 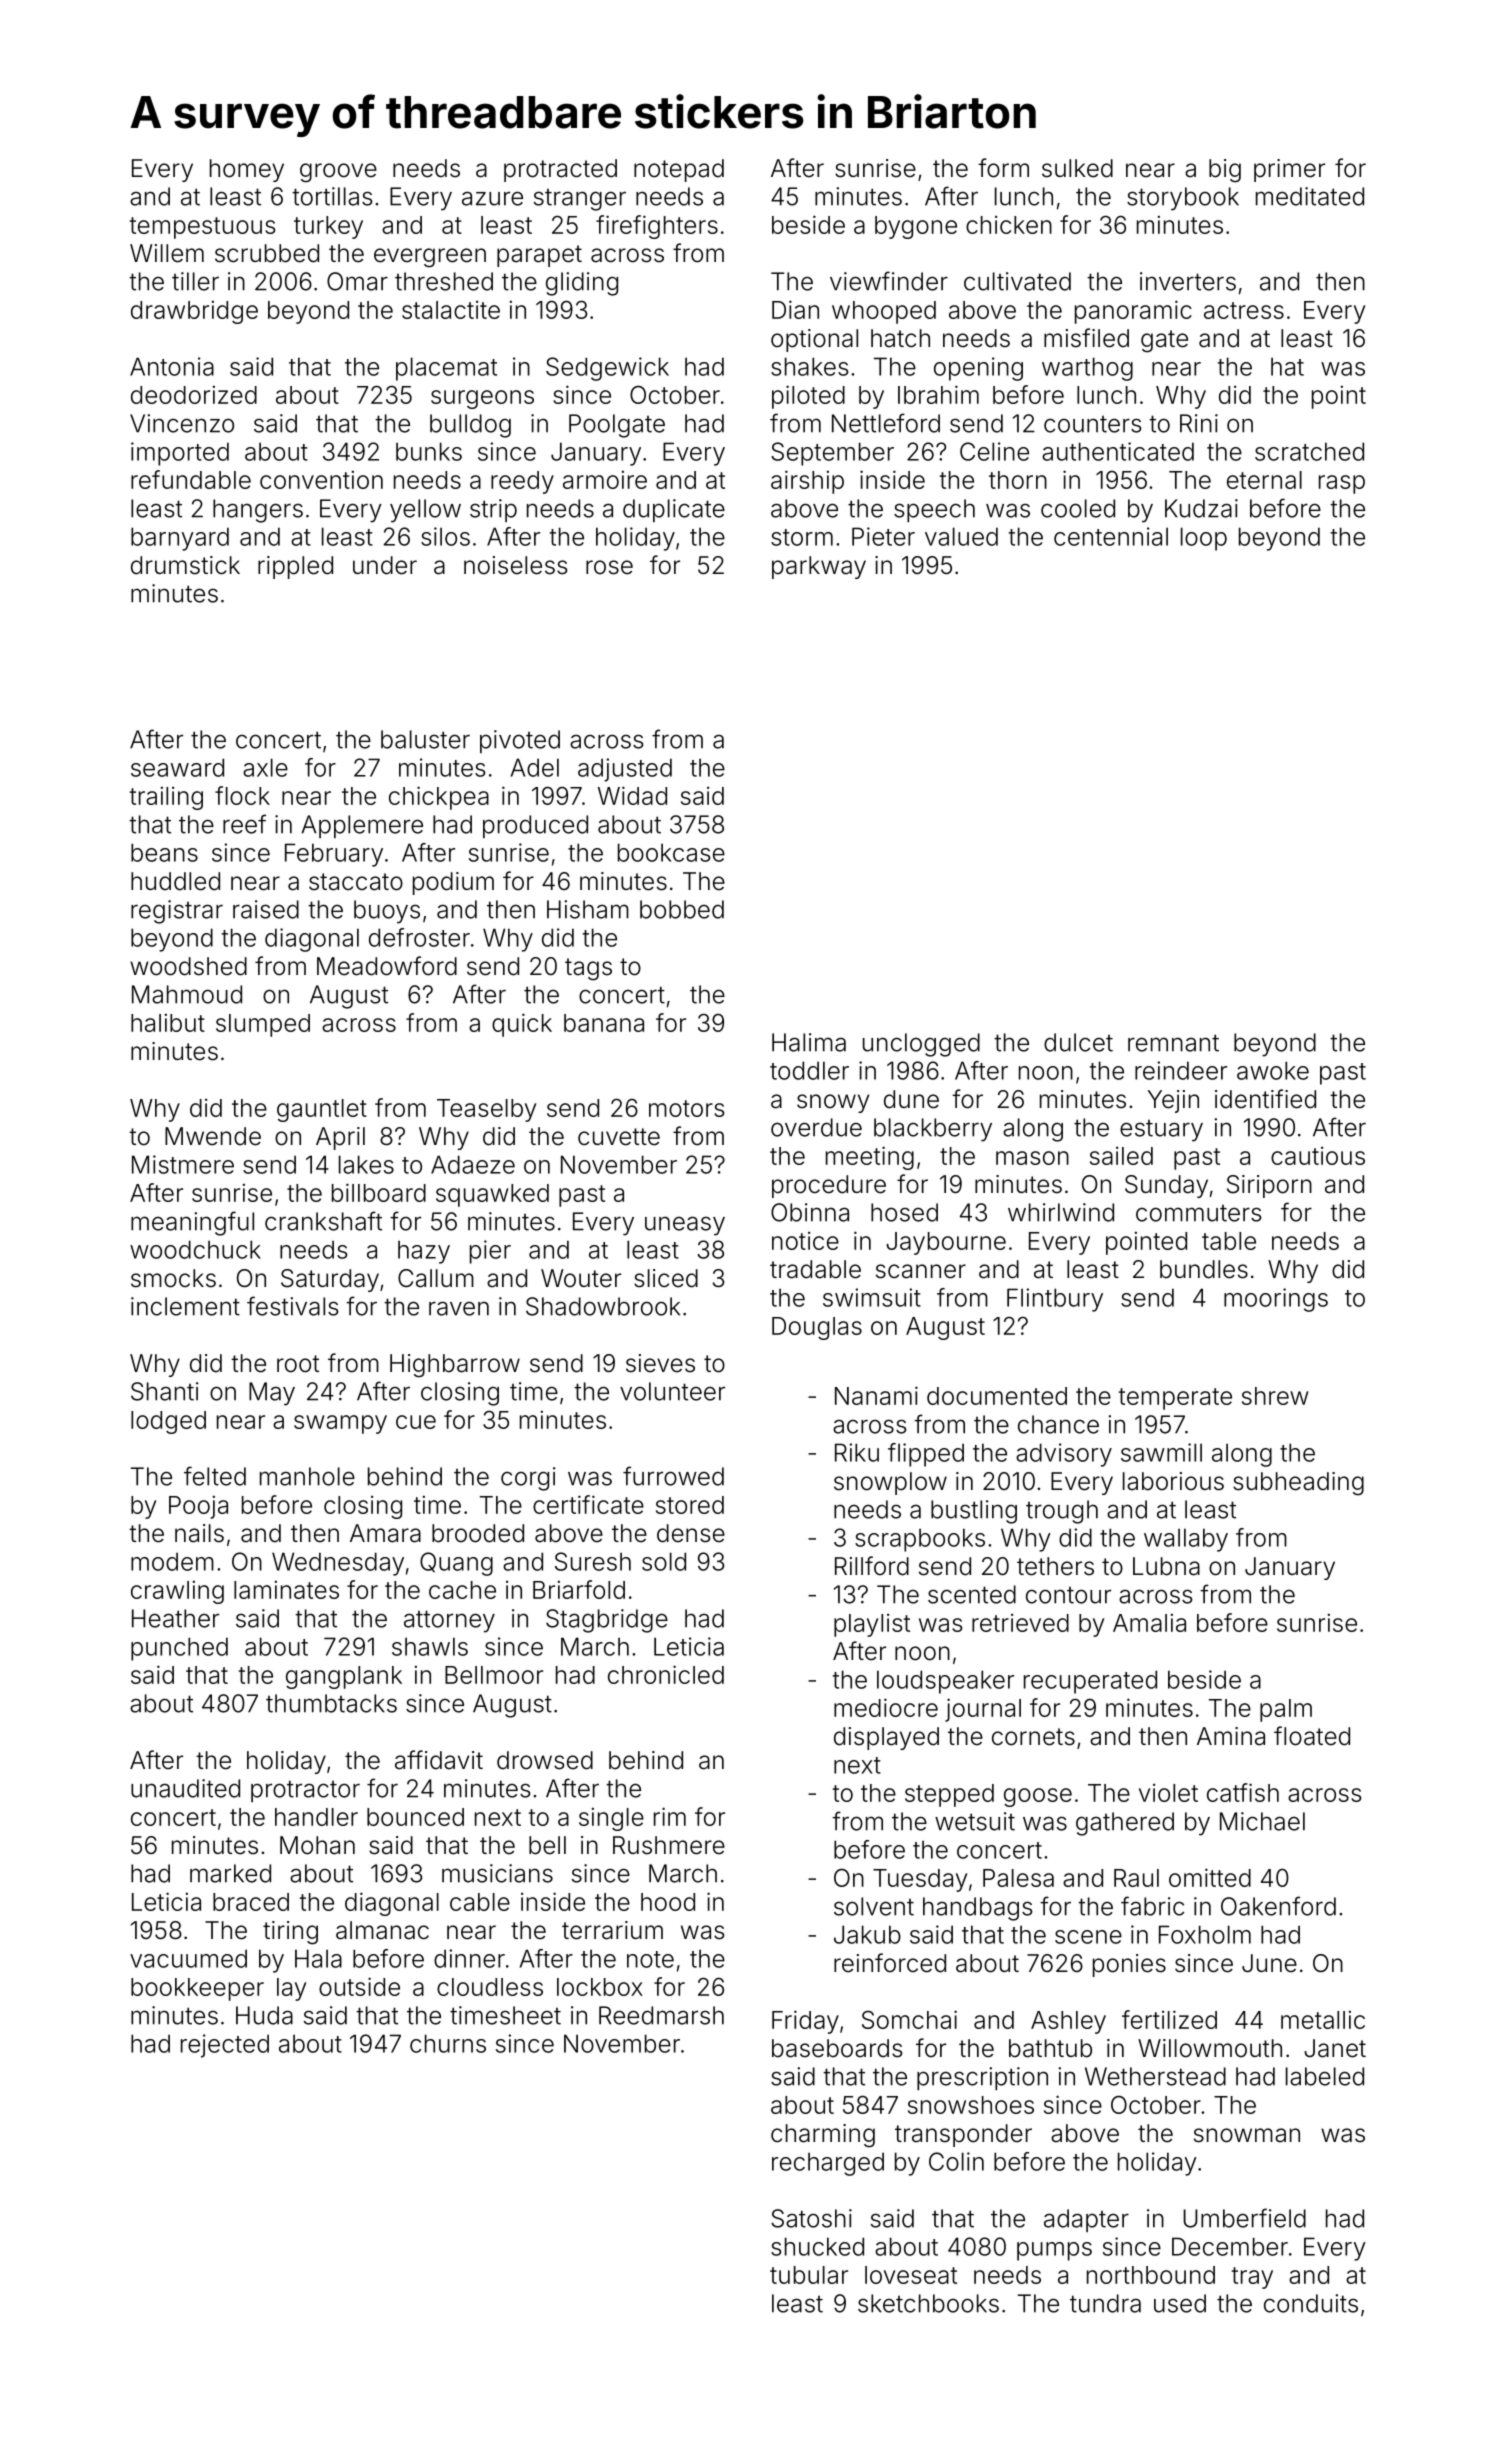 I want to click on uneasy, so click(x=685, y=1226).
